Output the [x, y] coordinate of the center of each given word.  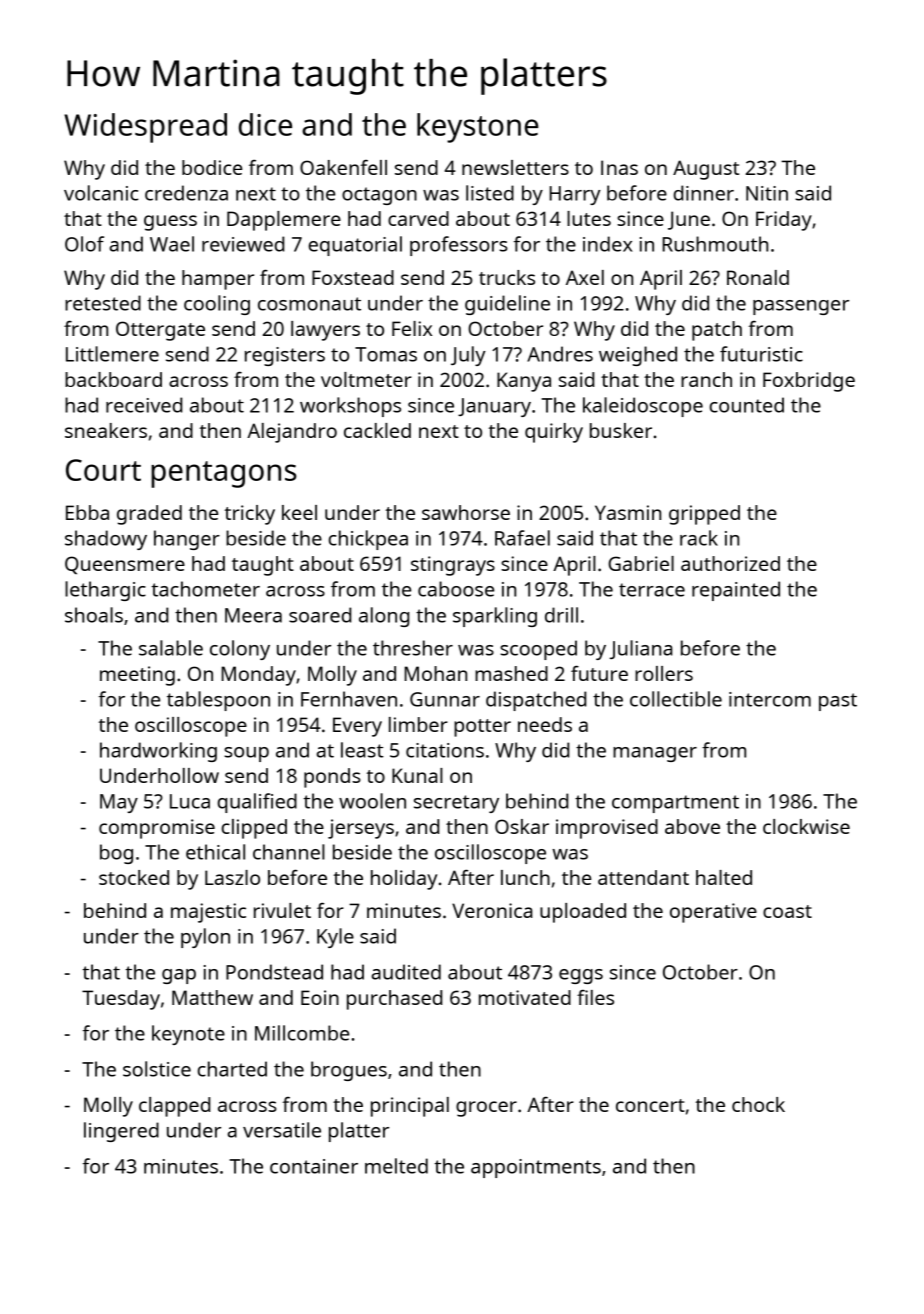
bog [116, 854]
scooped [538, 650]
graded [149, 515]
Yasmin [628, 512]
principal [410, 1107]
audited [406, 972]
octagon [379, 196]
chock [758, 1104]
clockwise [806, 826]
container [314, 1166]
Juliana [641, 649]
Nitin [767, 193]
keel [299, 512]
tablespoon [218, 701]
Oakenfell [343, 167]
